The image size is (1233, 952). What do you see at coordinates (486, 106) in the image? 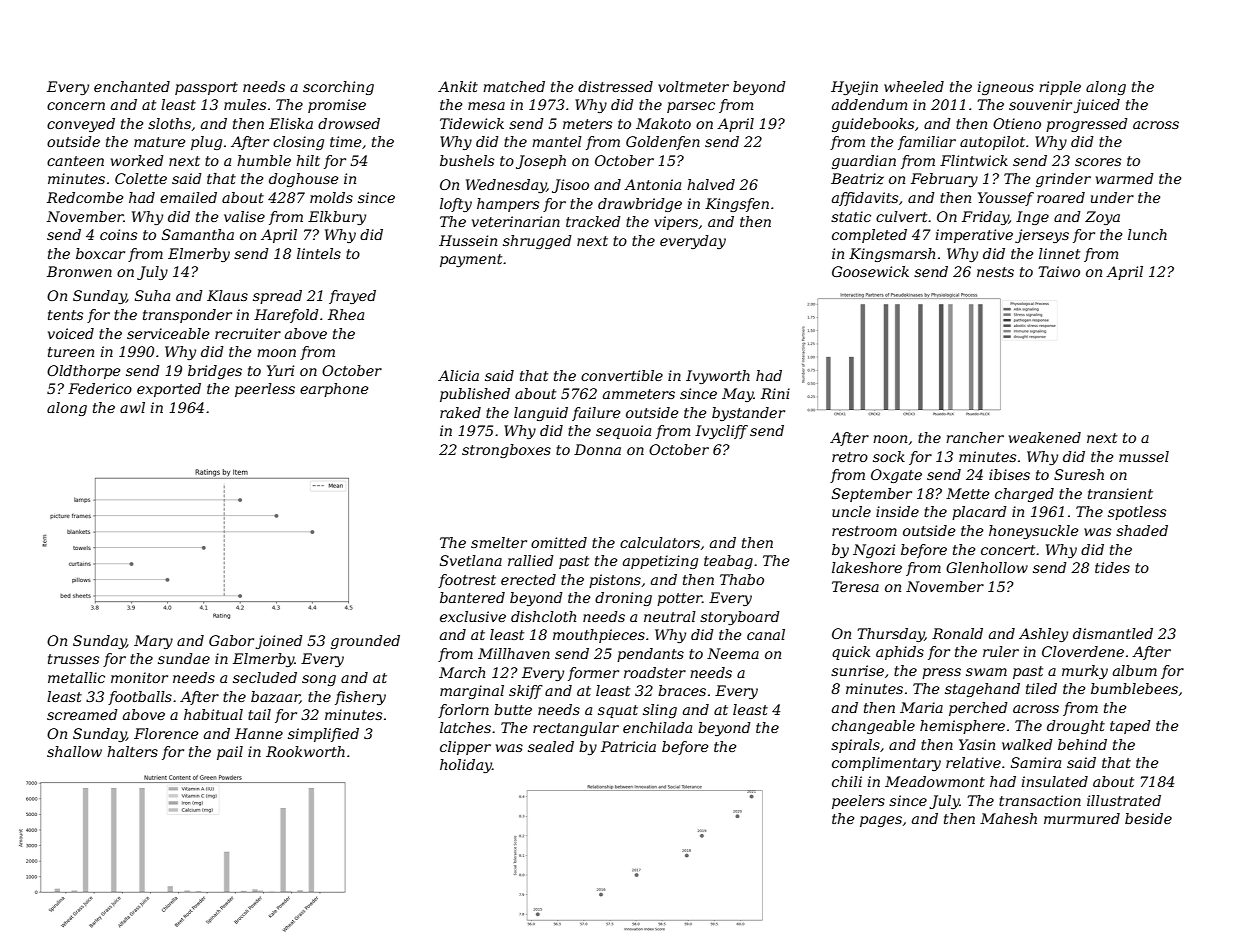
I see `mesa` at bounding box center [486, 106].
